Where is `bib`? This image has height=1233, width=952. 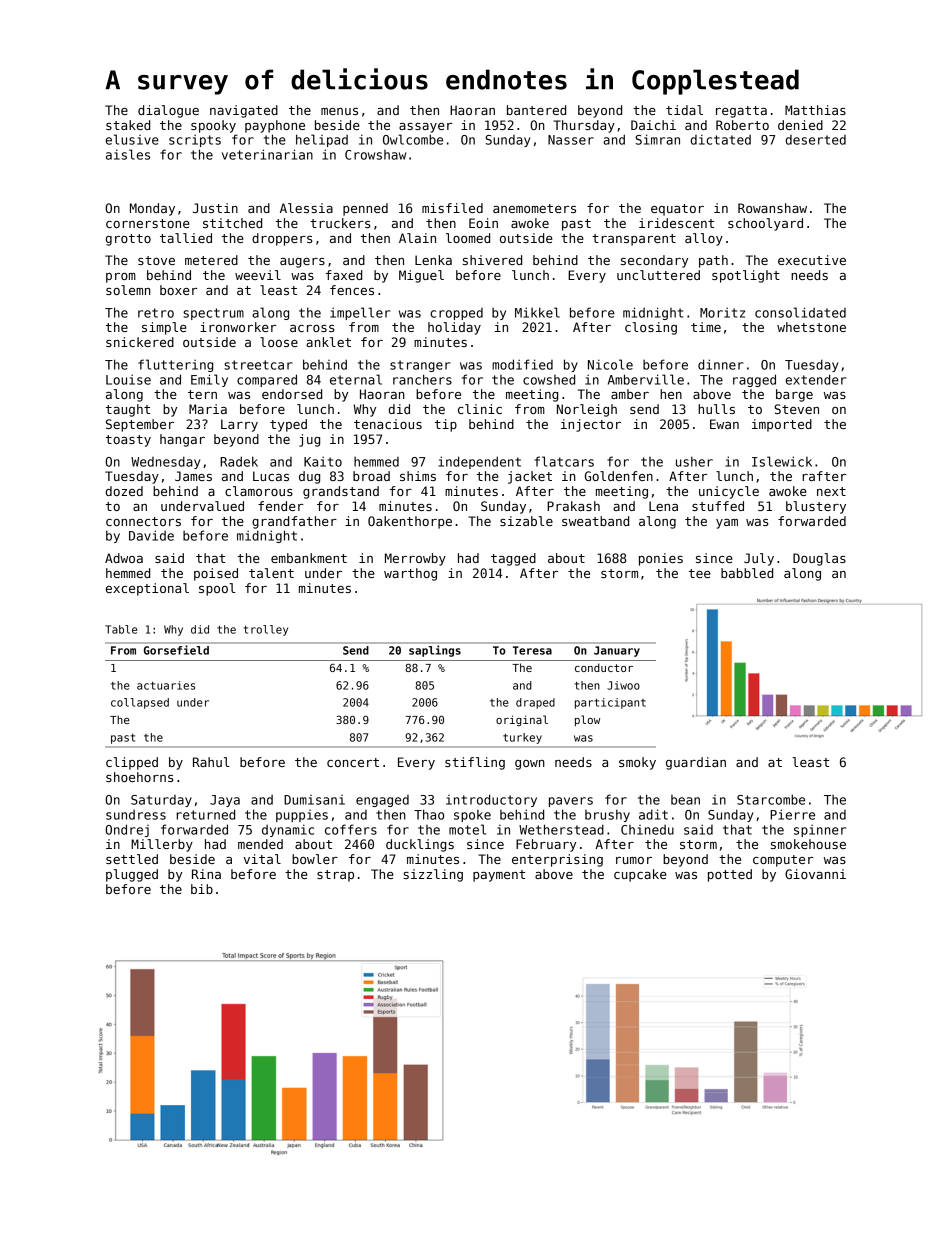
bib is located at coordinates (202, 889).
